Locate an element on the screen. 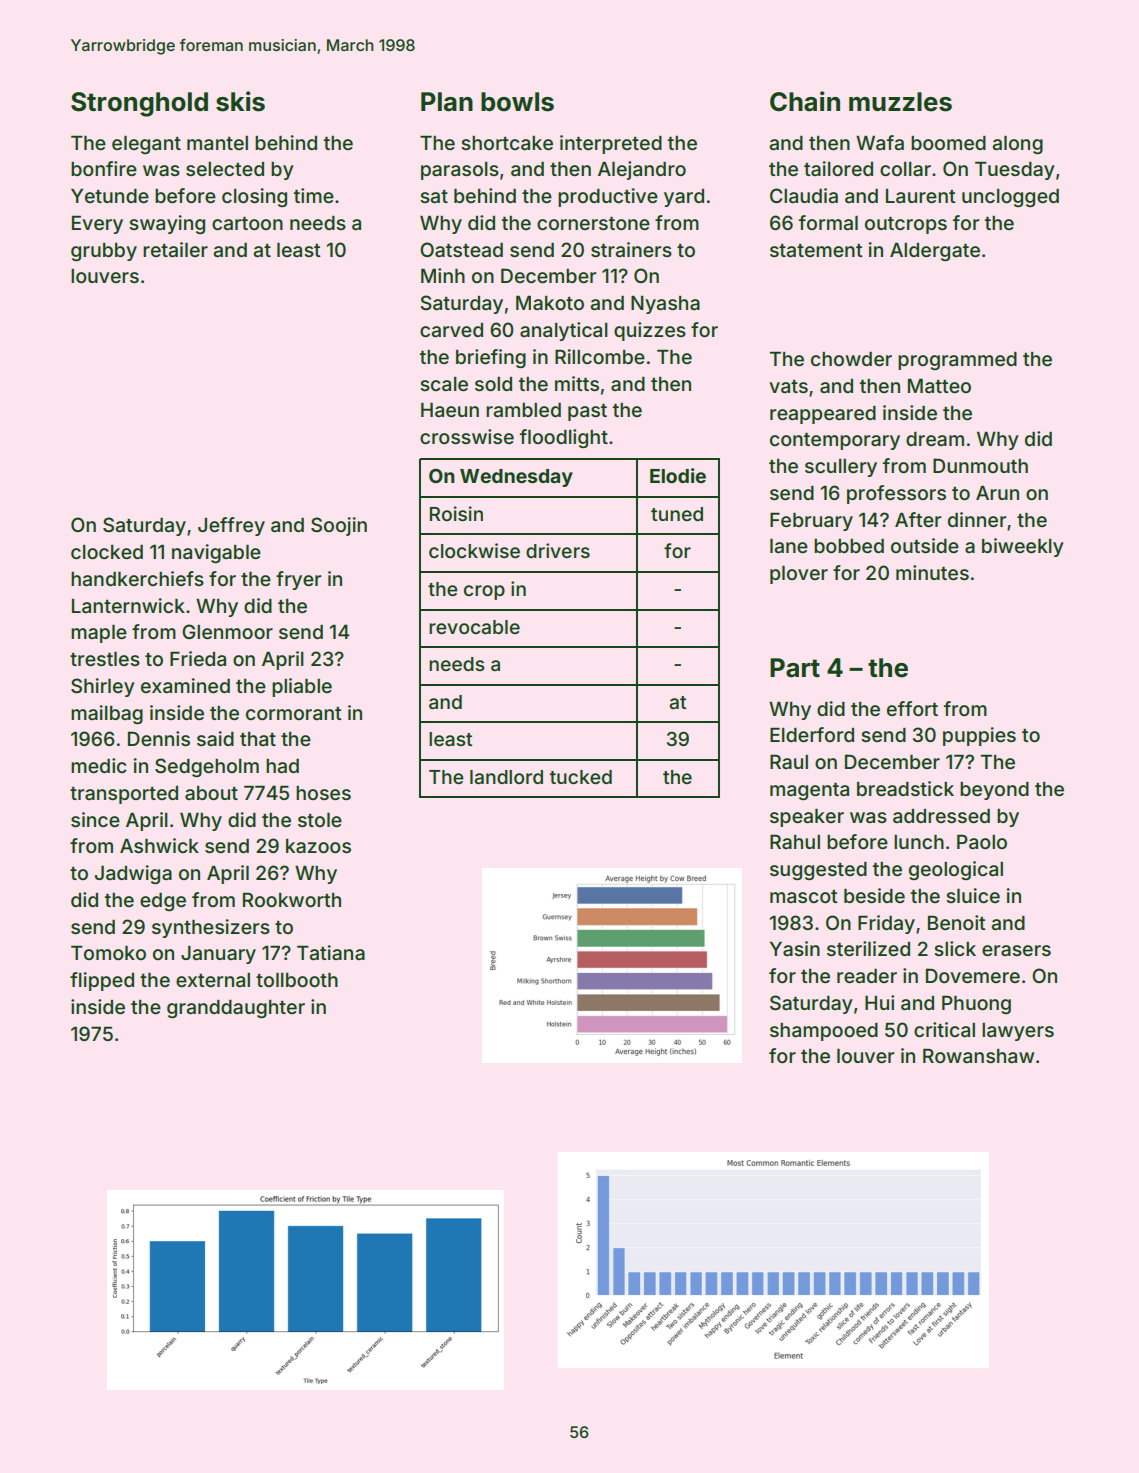  shampooed is located at coordinates (824, 1032).
